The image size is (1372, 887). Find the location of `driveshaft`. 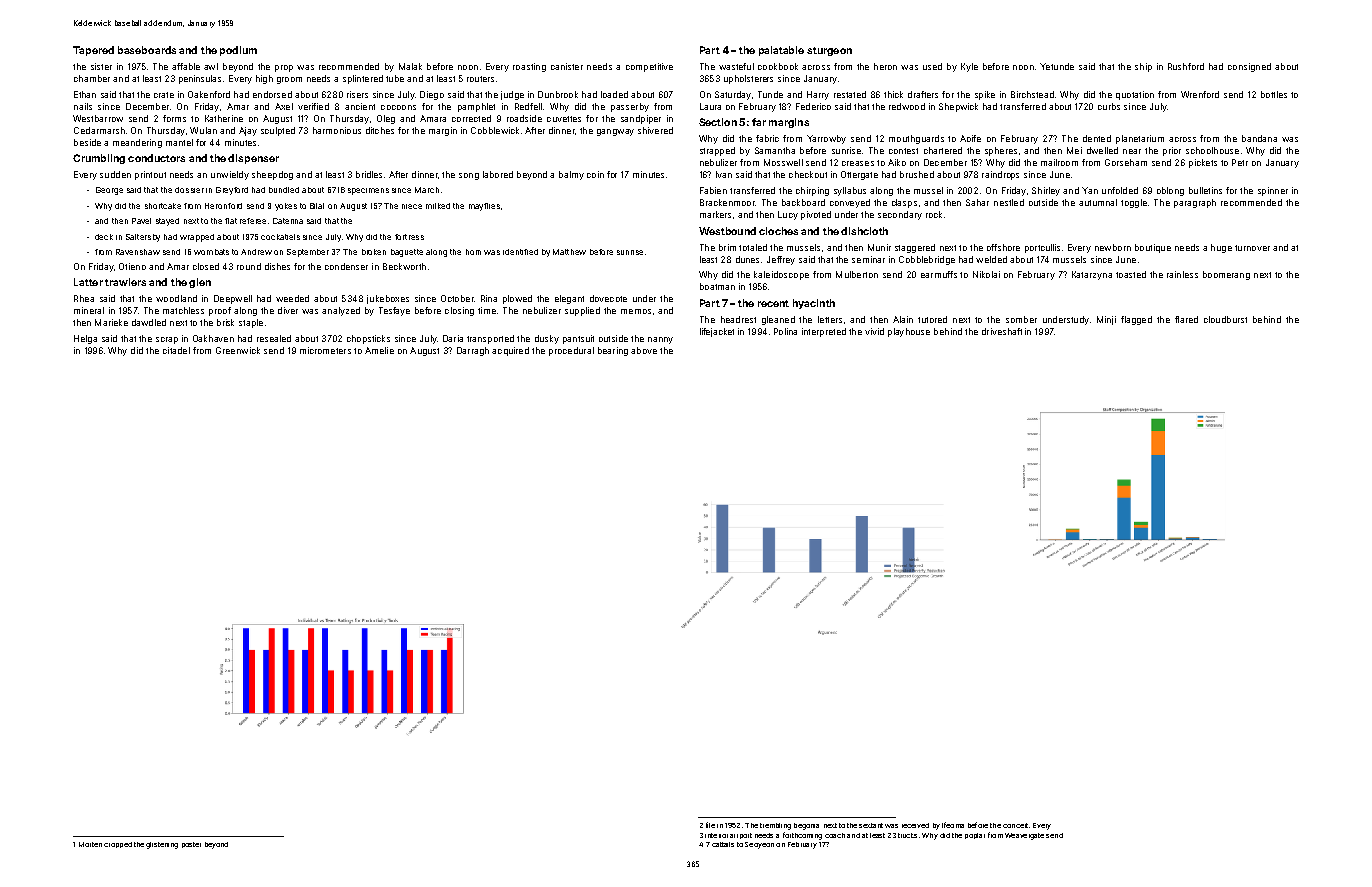

driveshaft is located at coordinates (1002, 331).
